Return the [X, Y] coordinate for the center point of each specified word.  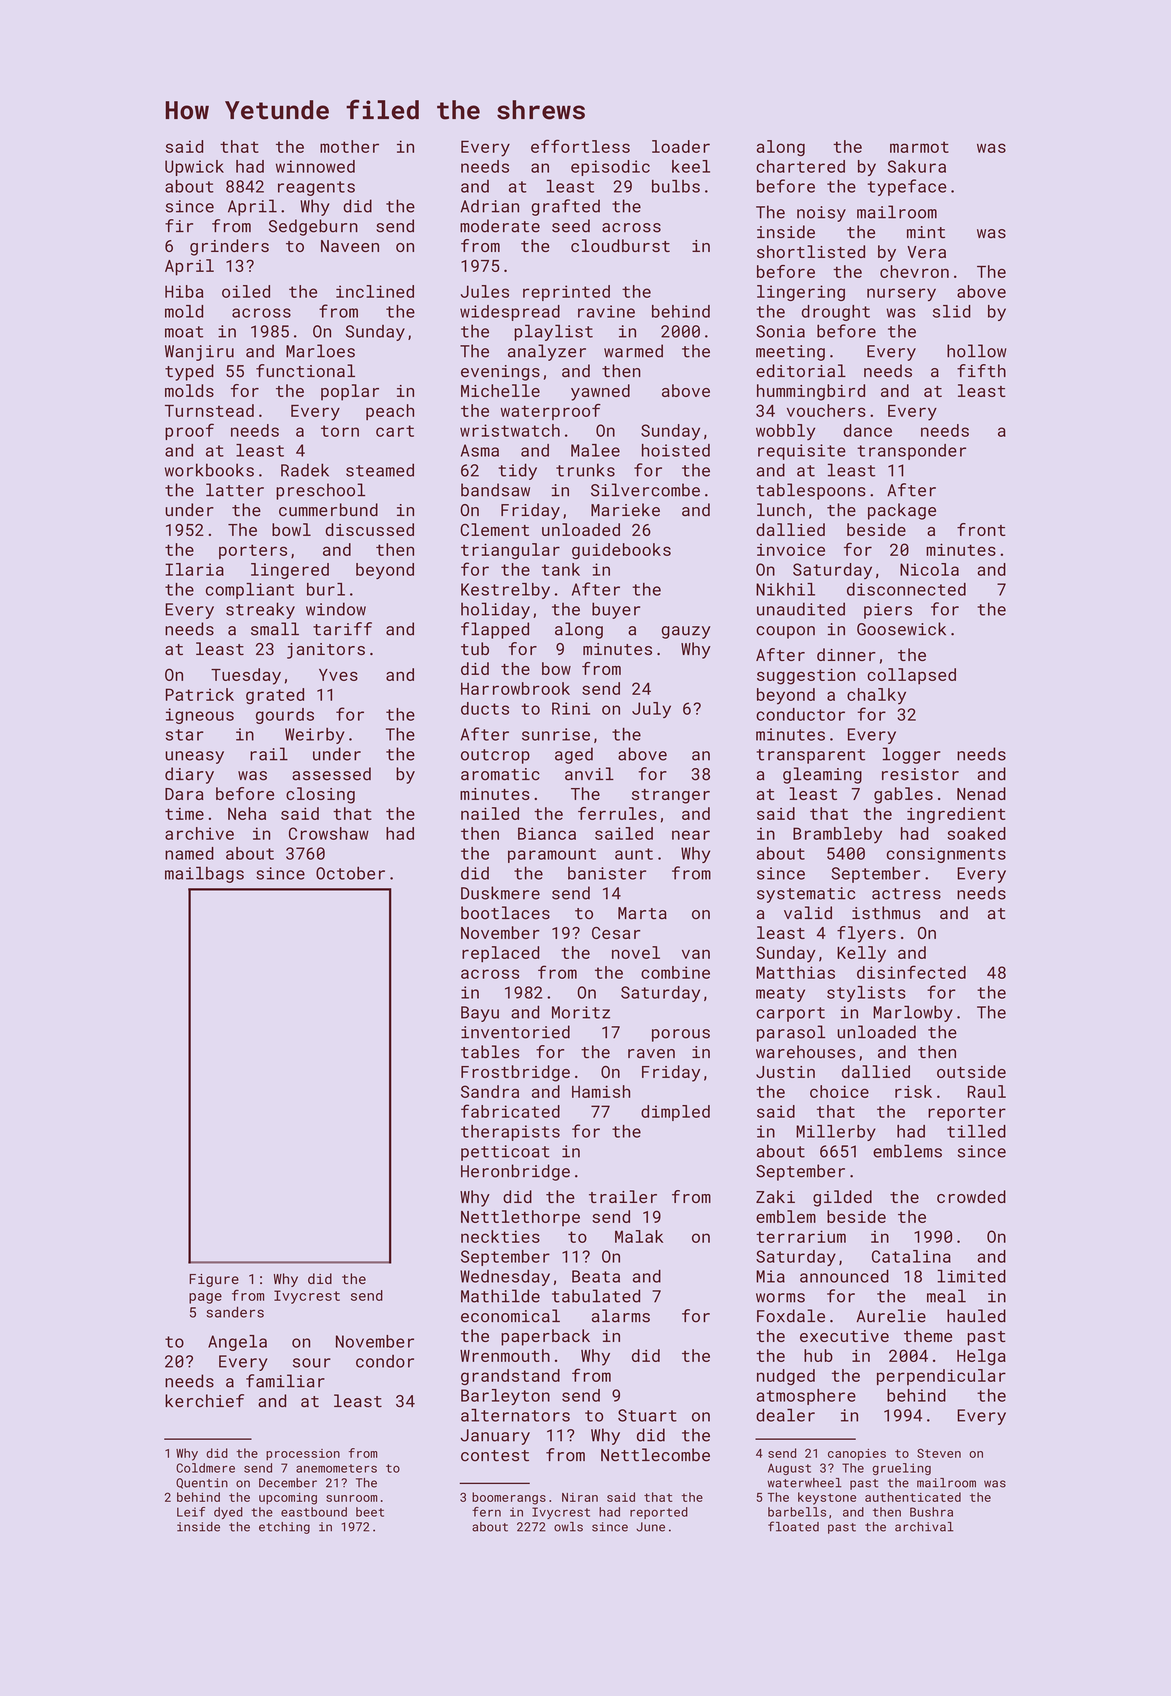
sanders [235, 1312]
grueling [901, 1469]
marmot [919, 147]
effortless [580, 146]
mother [349, 146]
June [650, 1527]
